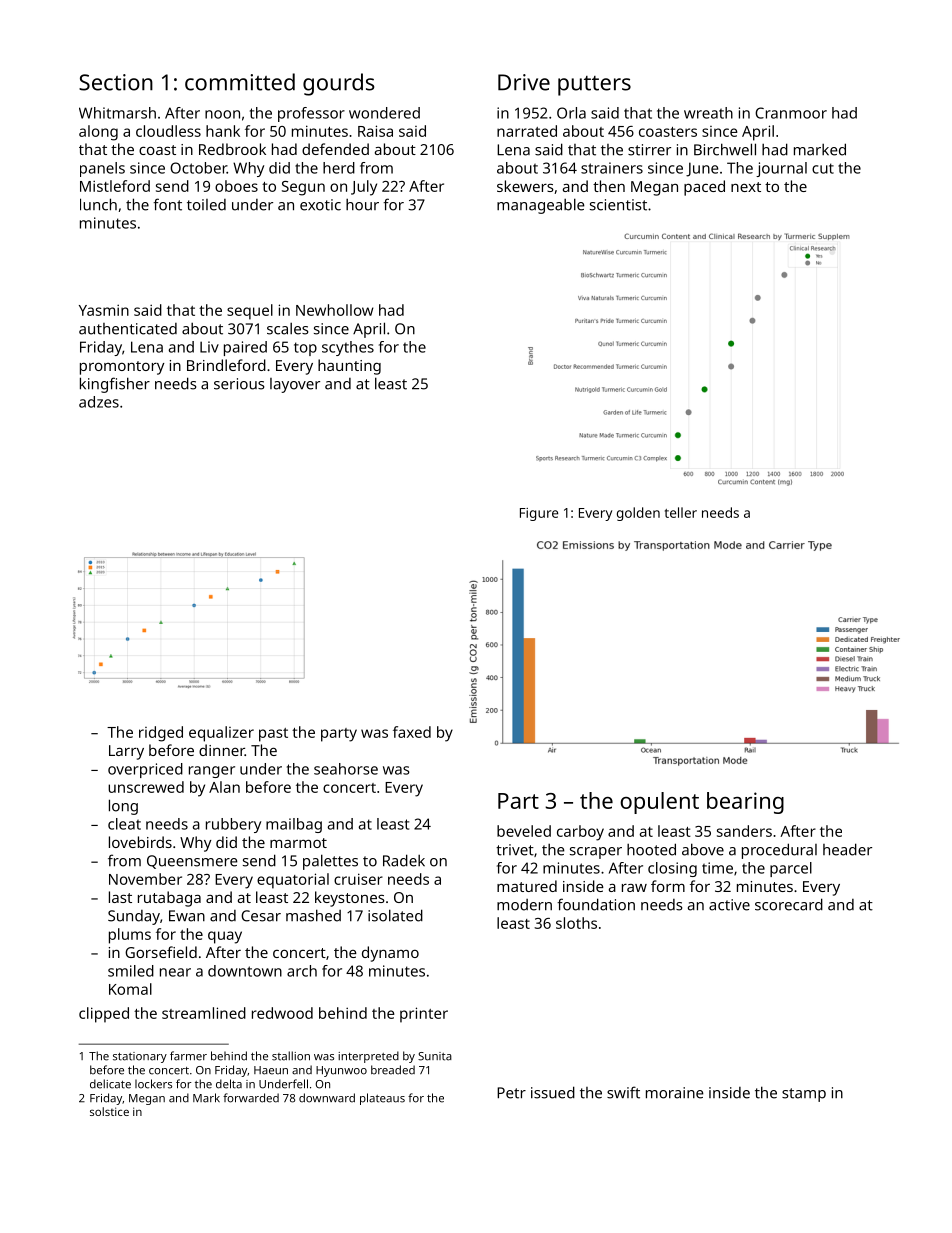 Image resolution: width=952 pixels, height=1233 pixels. What do you see at coordinates (524, 82) in the screenshot?
I see `Drive` at bounding box center [524, 82].
